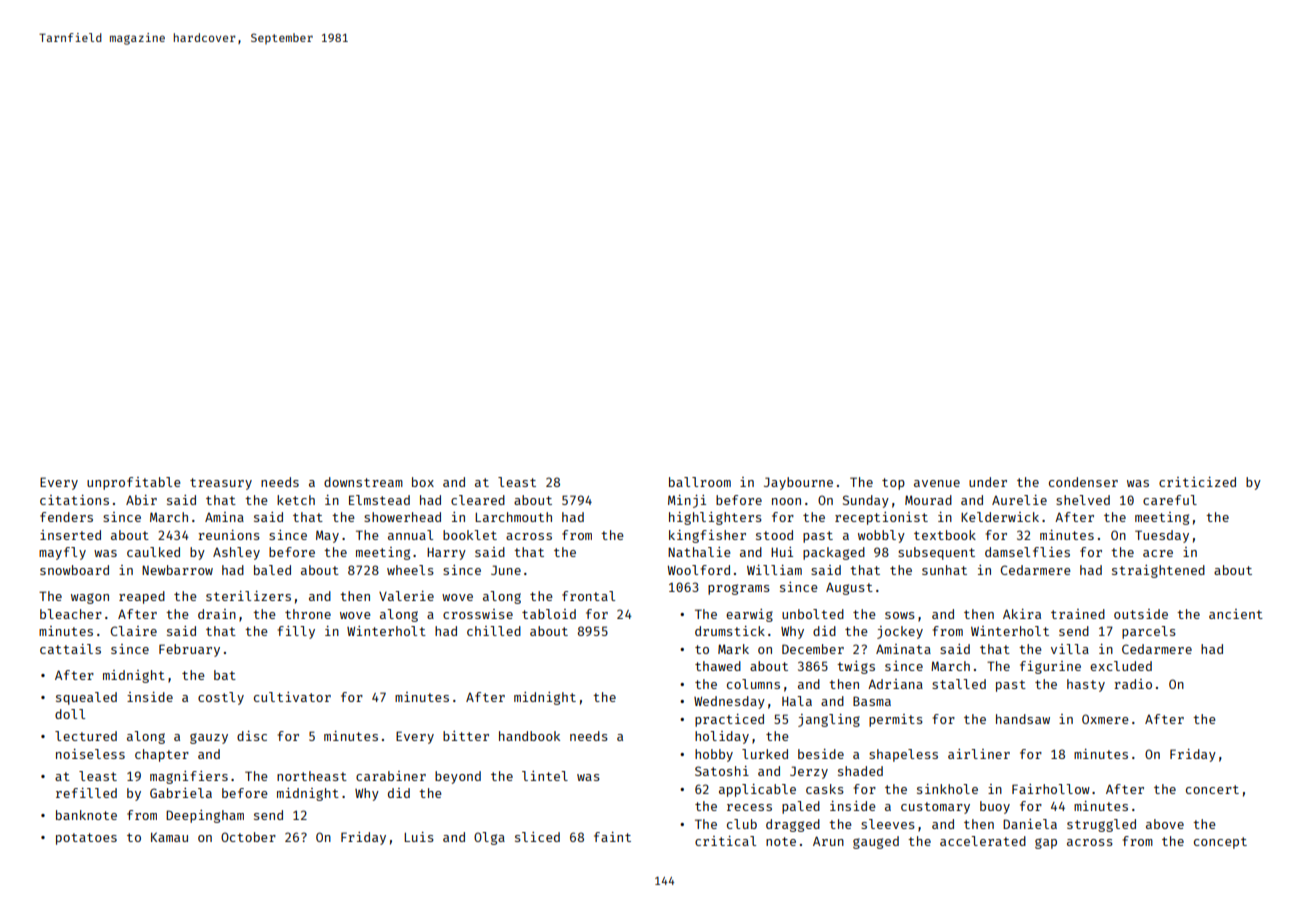 The height and width of the page is (924, 1308). I want to click on concert, so click(1212, 789).
